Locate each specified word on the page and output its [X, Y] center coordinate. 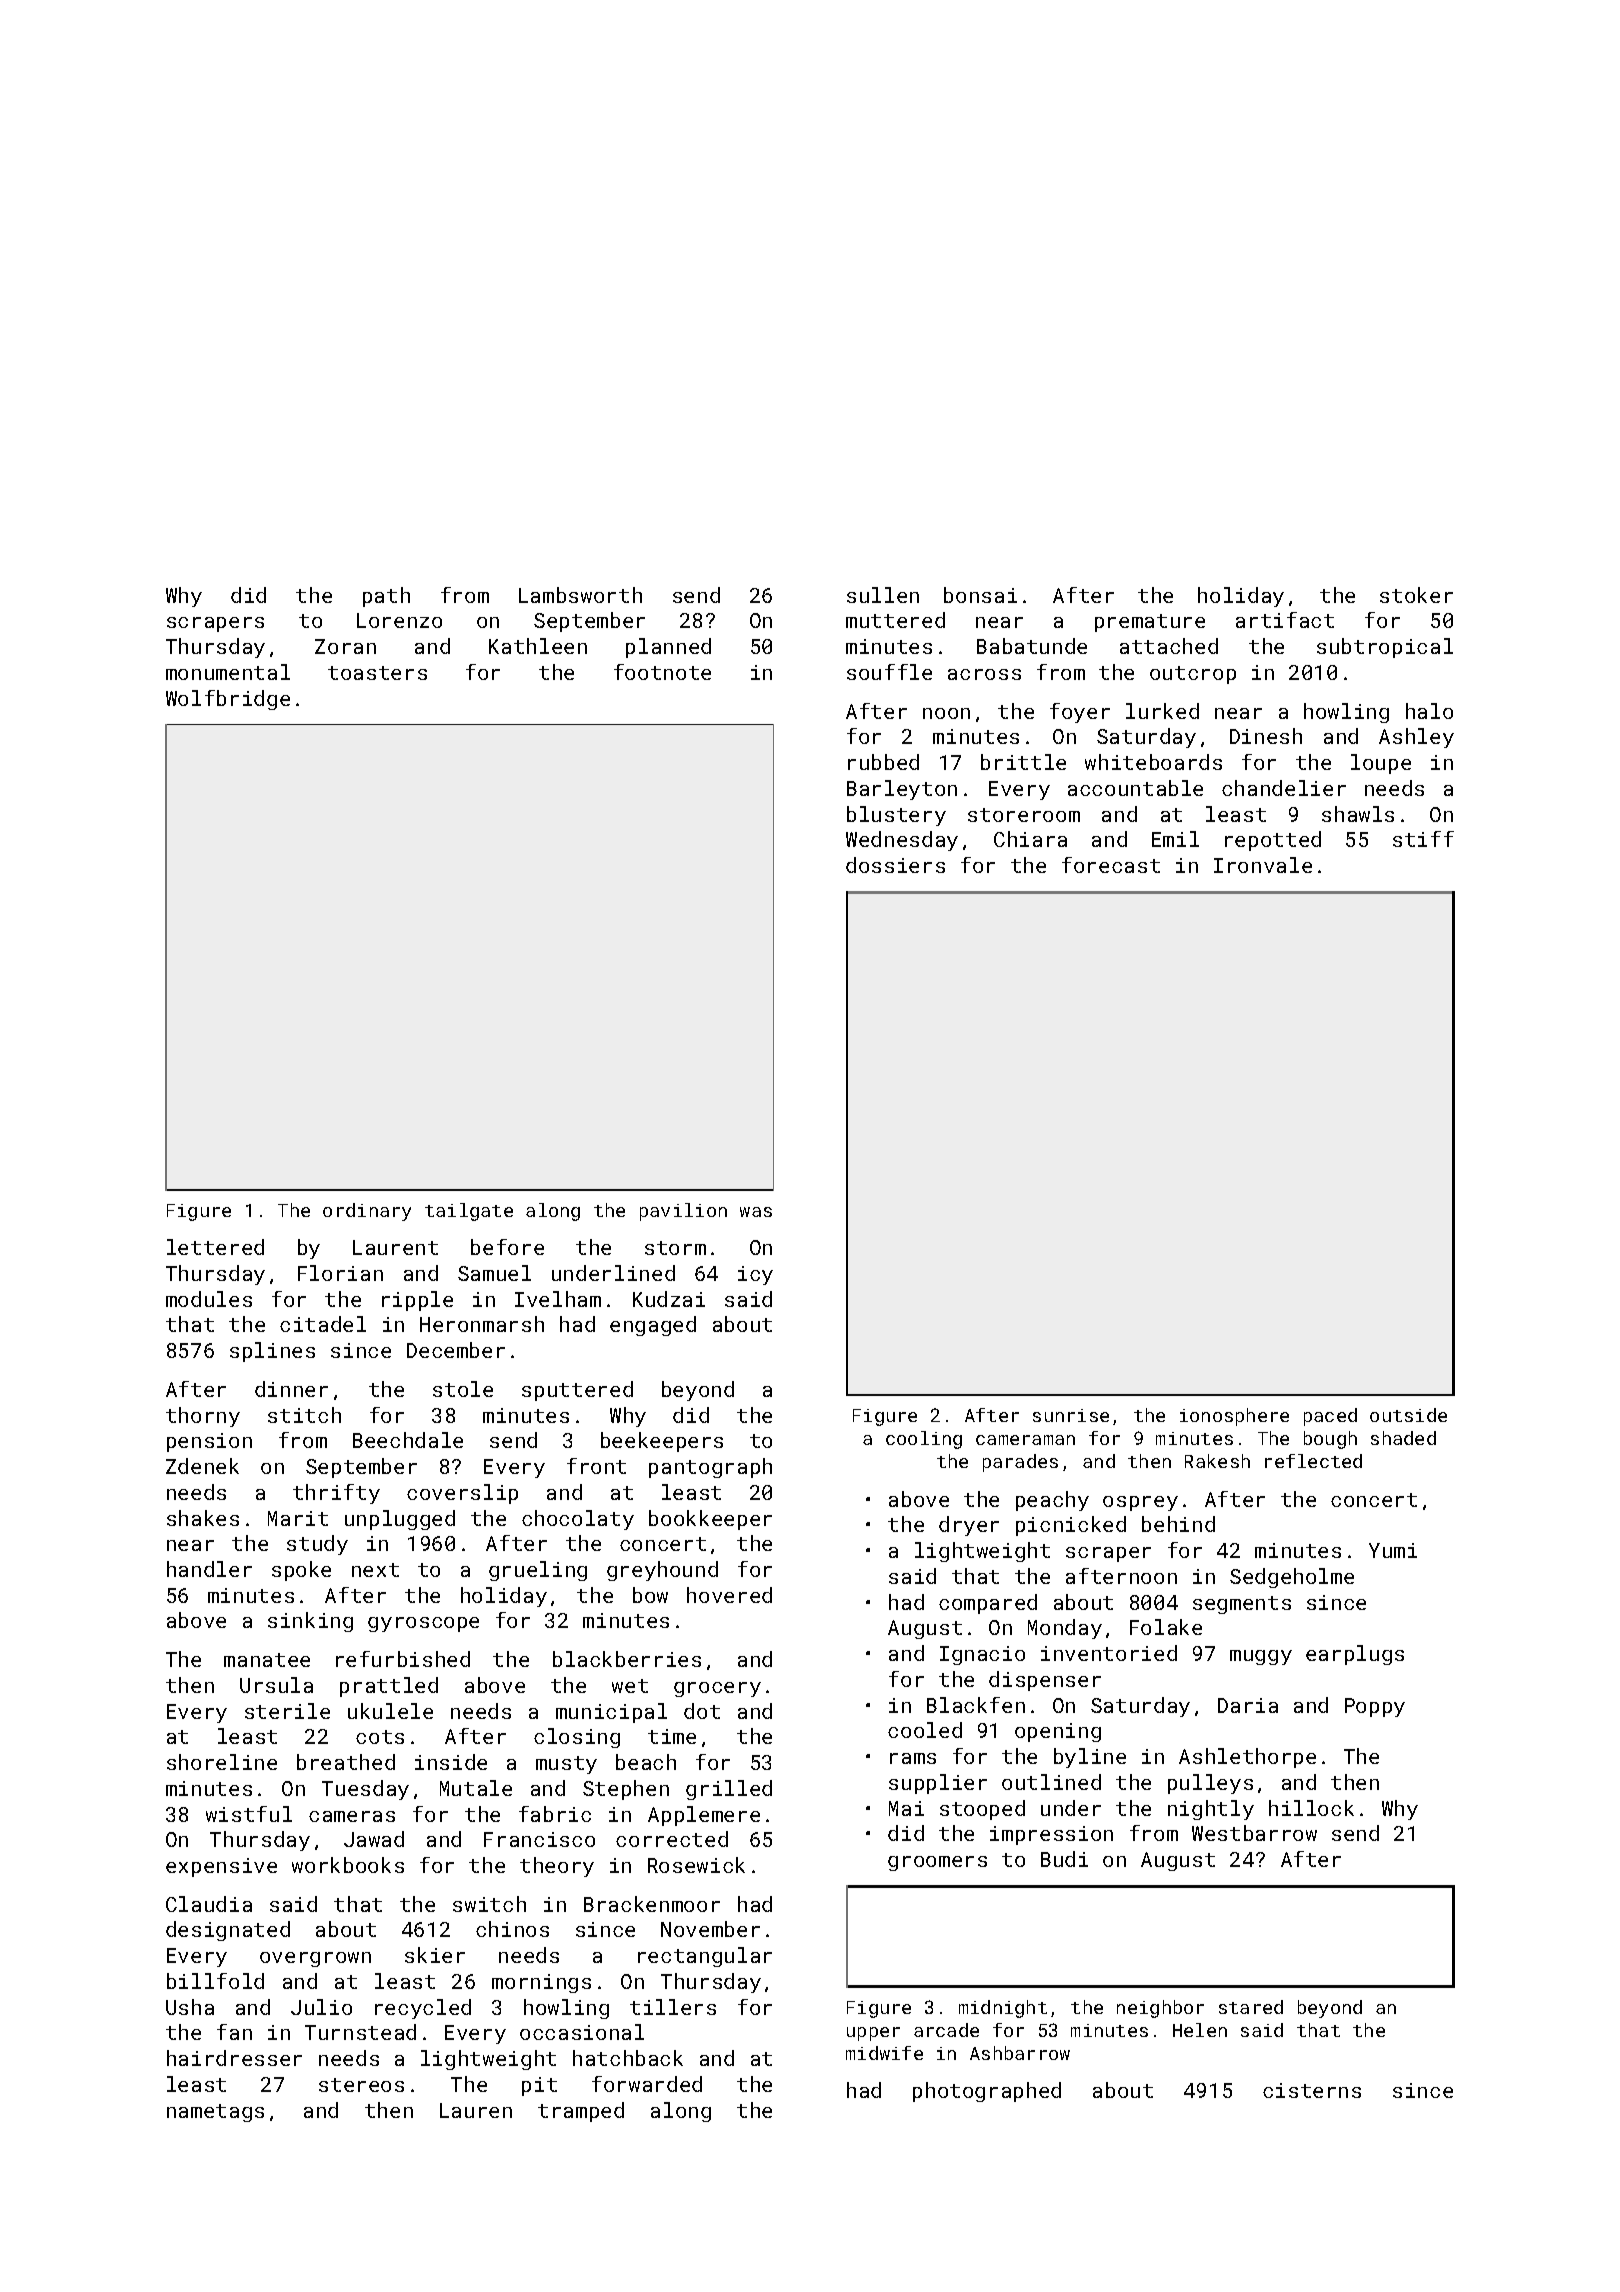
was [756, 1212]
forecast [1111, 865]
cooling [924, 1440]
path [386, 597]
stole [463, 1389]
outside [1408, 1415]
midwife [884, 2053]
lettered [215, 1247]
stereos [361, 2085]
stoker [1416, 595]
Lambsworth [580, 595]
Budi [1064, 1859]
